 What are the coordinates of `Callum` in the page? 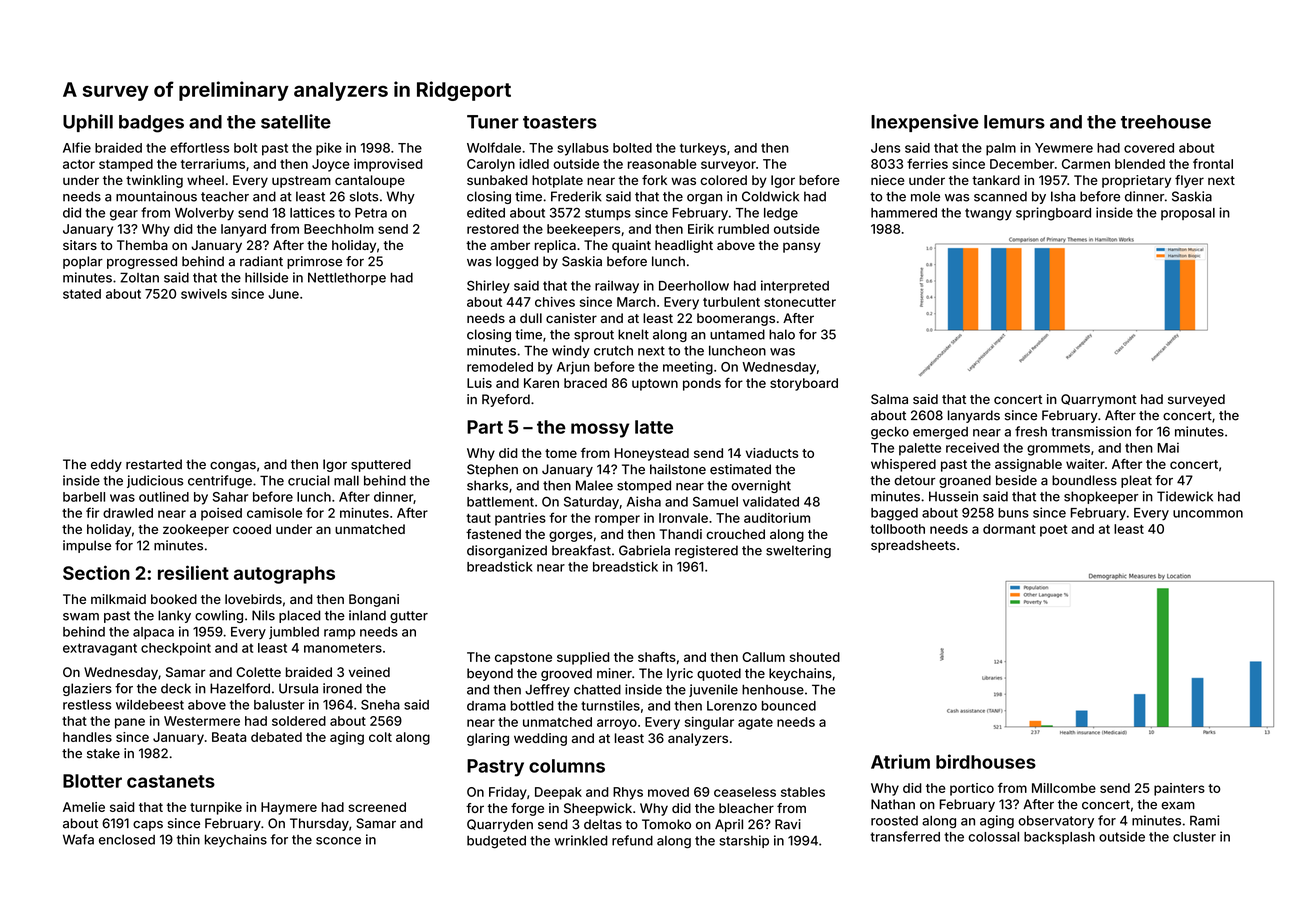 It's located at (763, 657).
